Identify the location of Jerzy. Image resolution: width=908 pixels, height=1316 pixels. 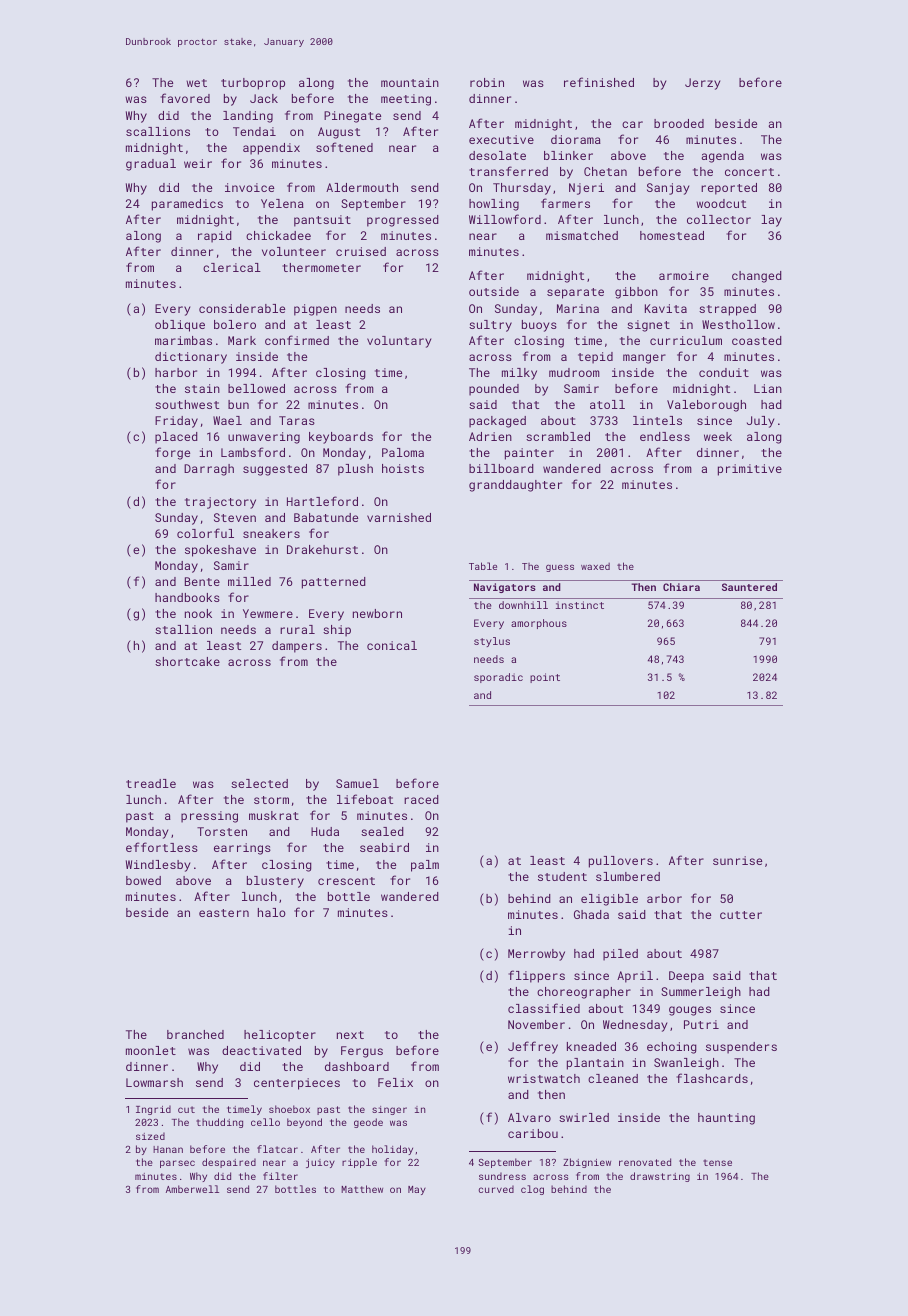
(702, 84).
